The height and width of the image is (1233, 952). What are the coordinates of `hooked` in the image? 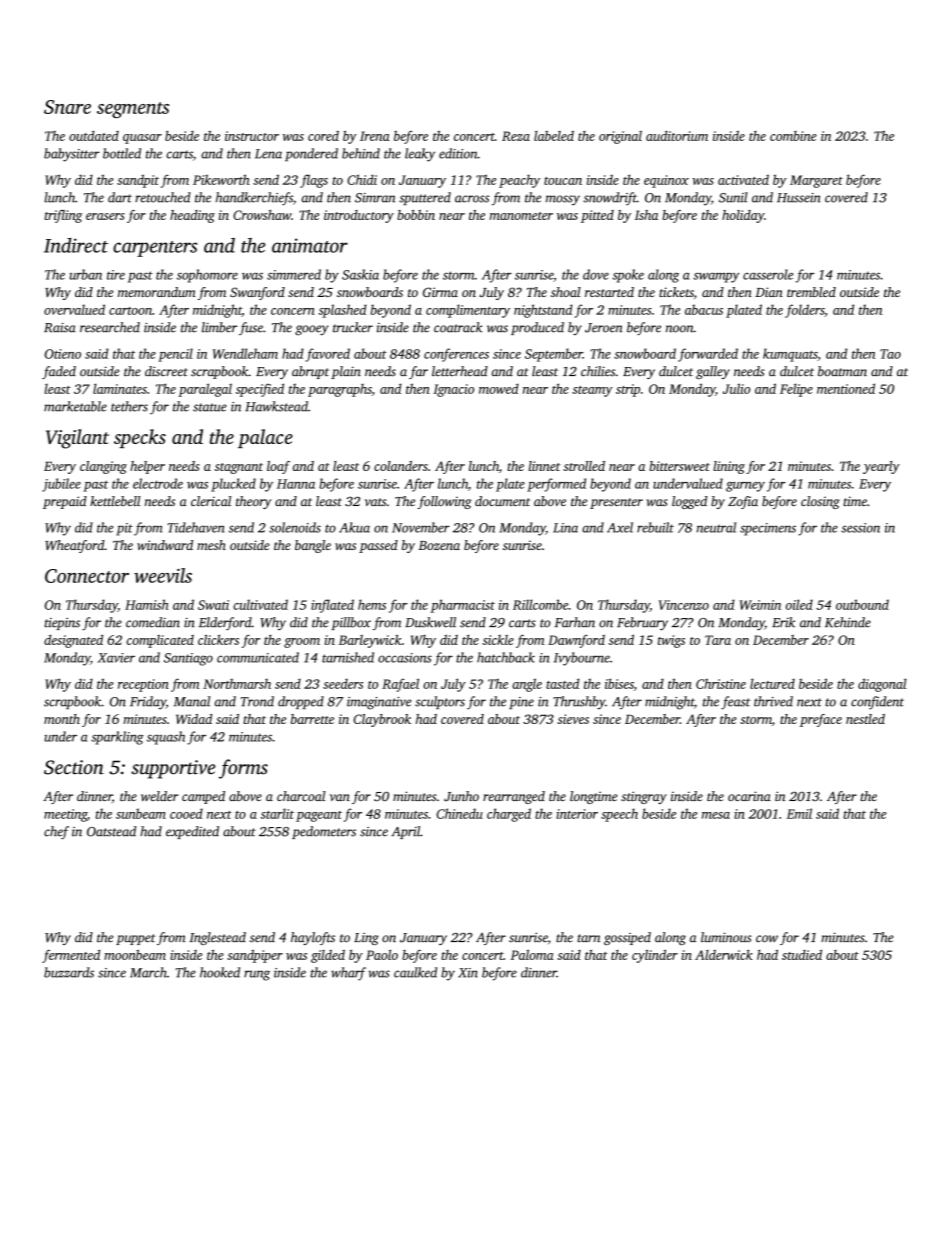 It's located at (220, 972).
